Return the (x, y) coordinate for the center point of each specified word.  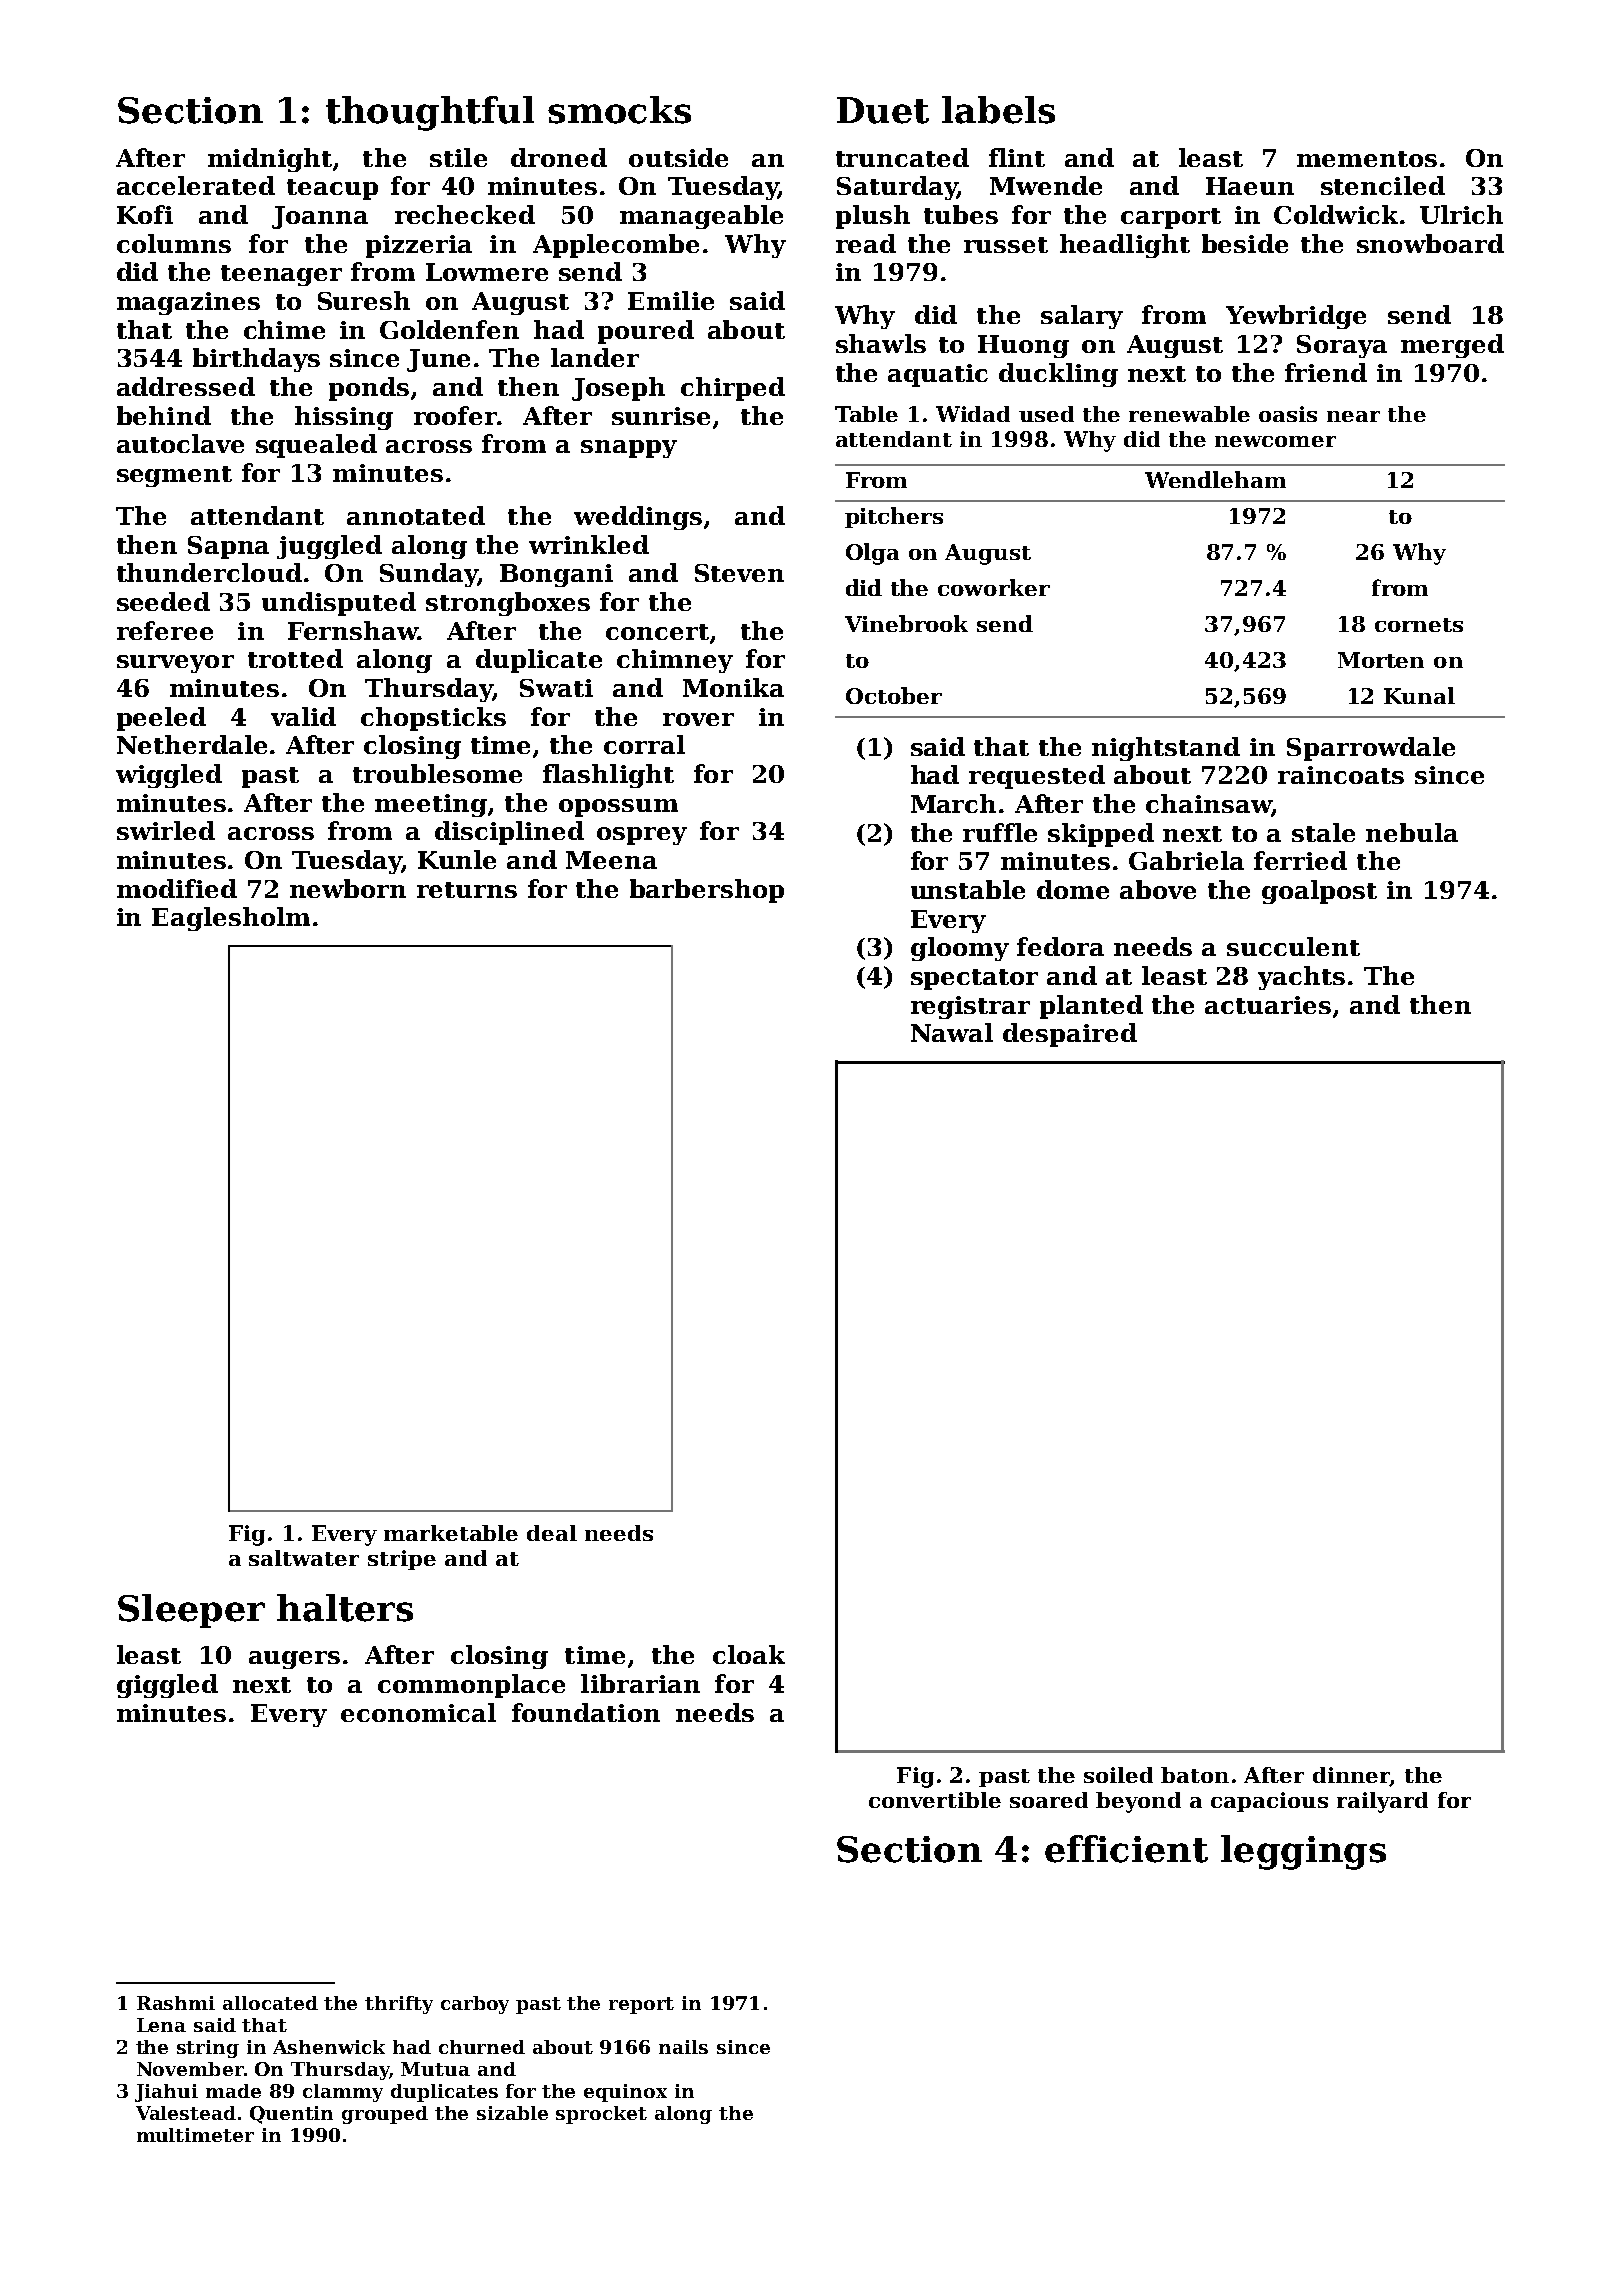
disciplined (509, 833)
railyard (1382, 1802)
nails (683, 2047)
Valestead (186, 2113)
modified (177, 888)
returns (467, 890)
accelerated (196, 185)
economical (418, 1712)
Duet (883, 110)
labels (998, 110)
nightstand (1166, 749)
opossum (618, 808)
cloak (749, 1654)
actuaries (1268, 1005)
